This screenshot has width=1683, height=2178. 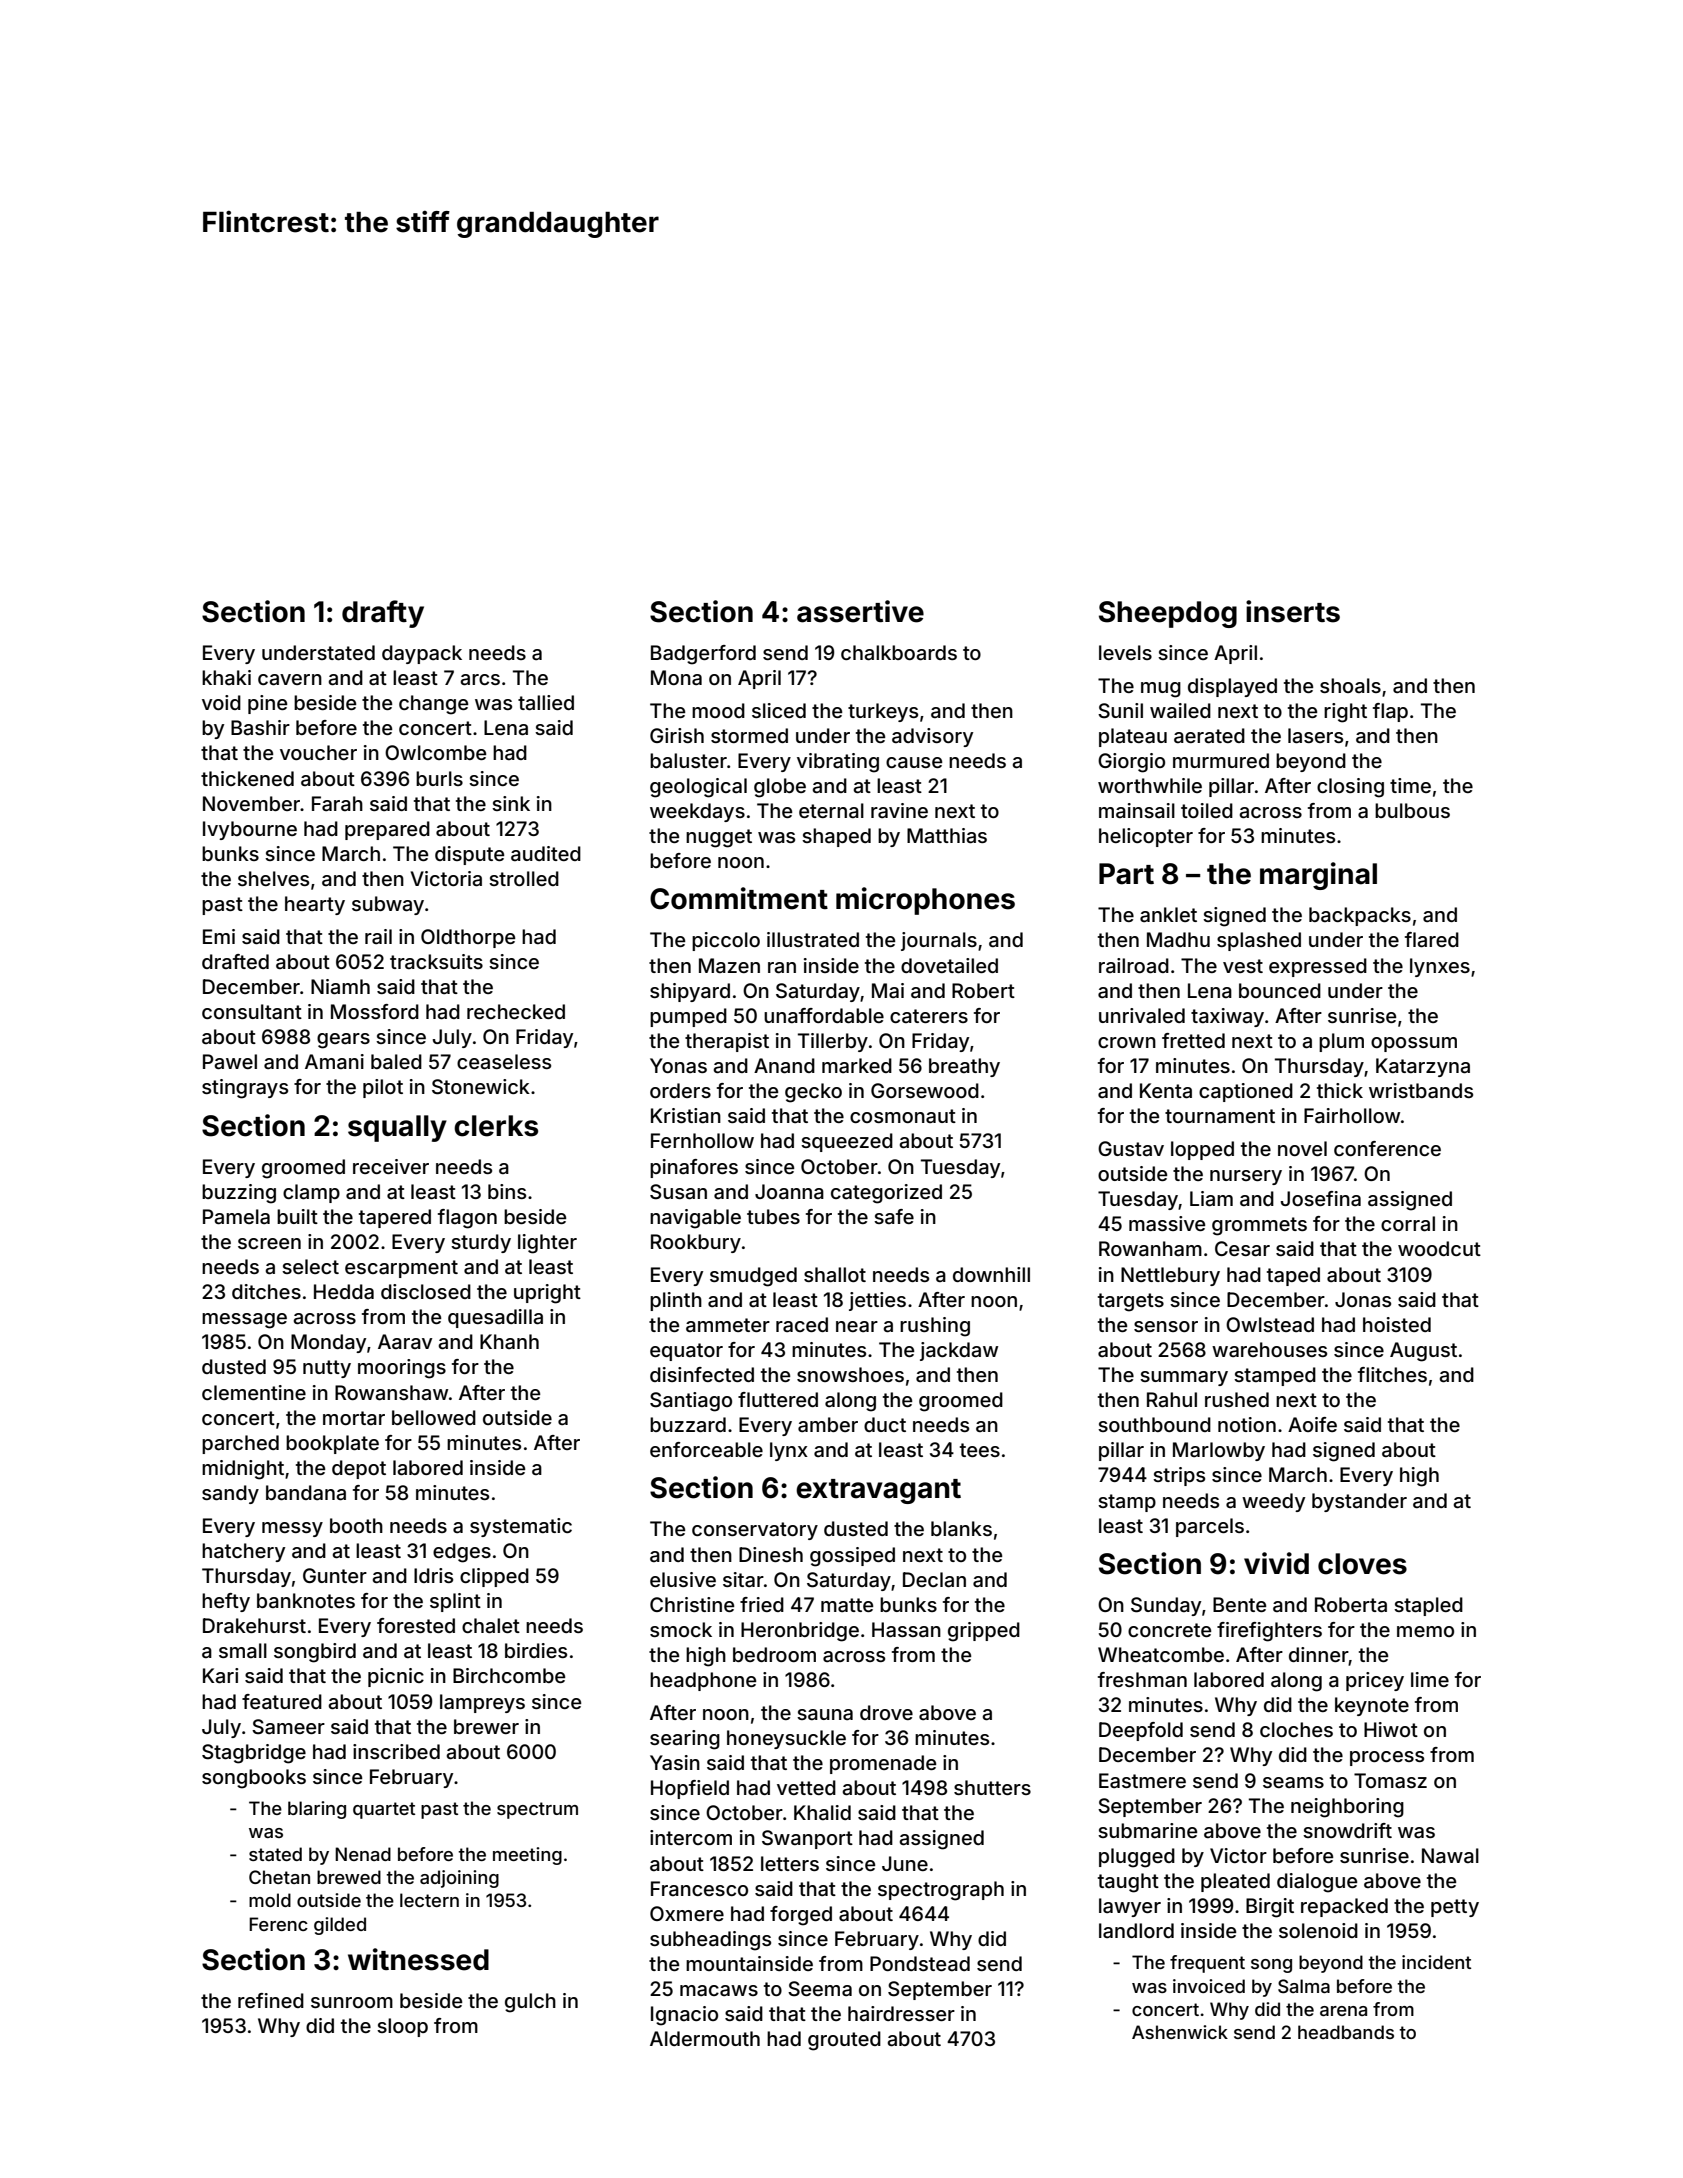 I want to click on Commitment, so click(x=739, y=898).
